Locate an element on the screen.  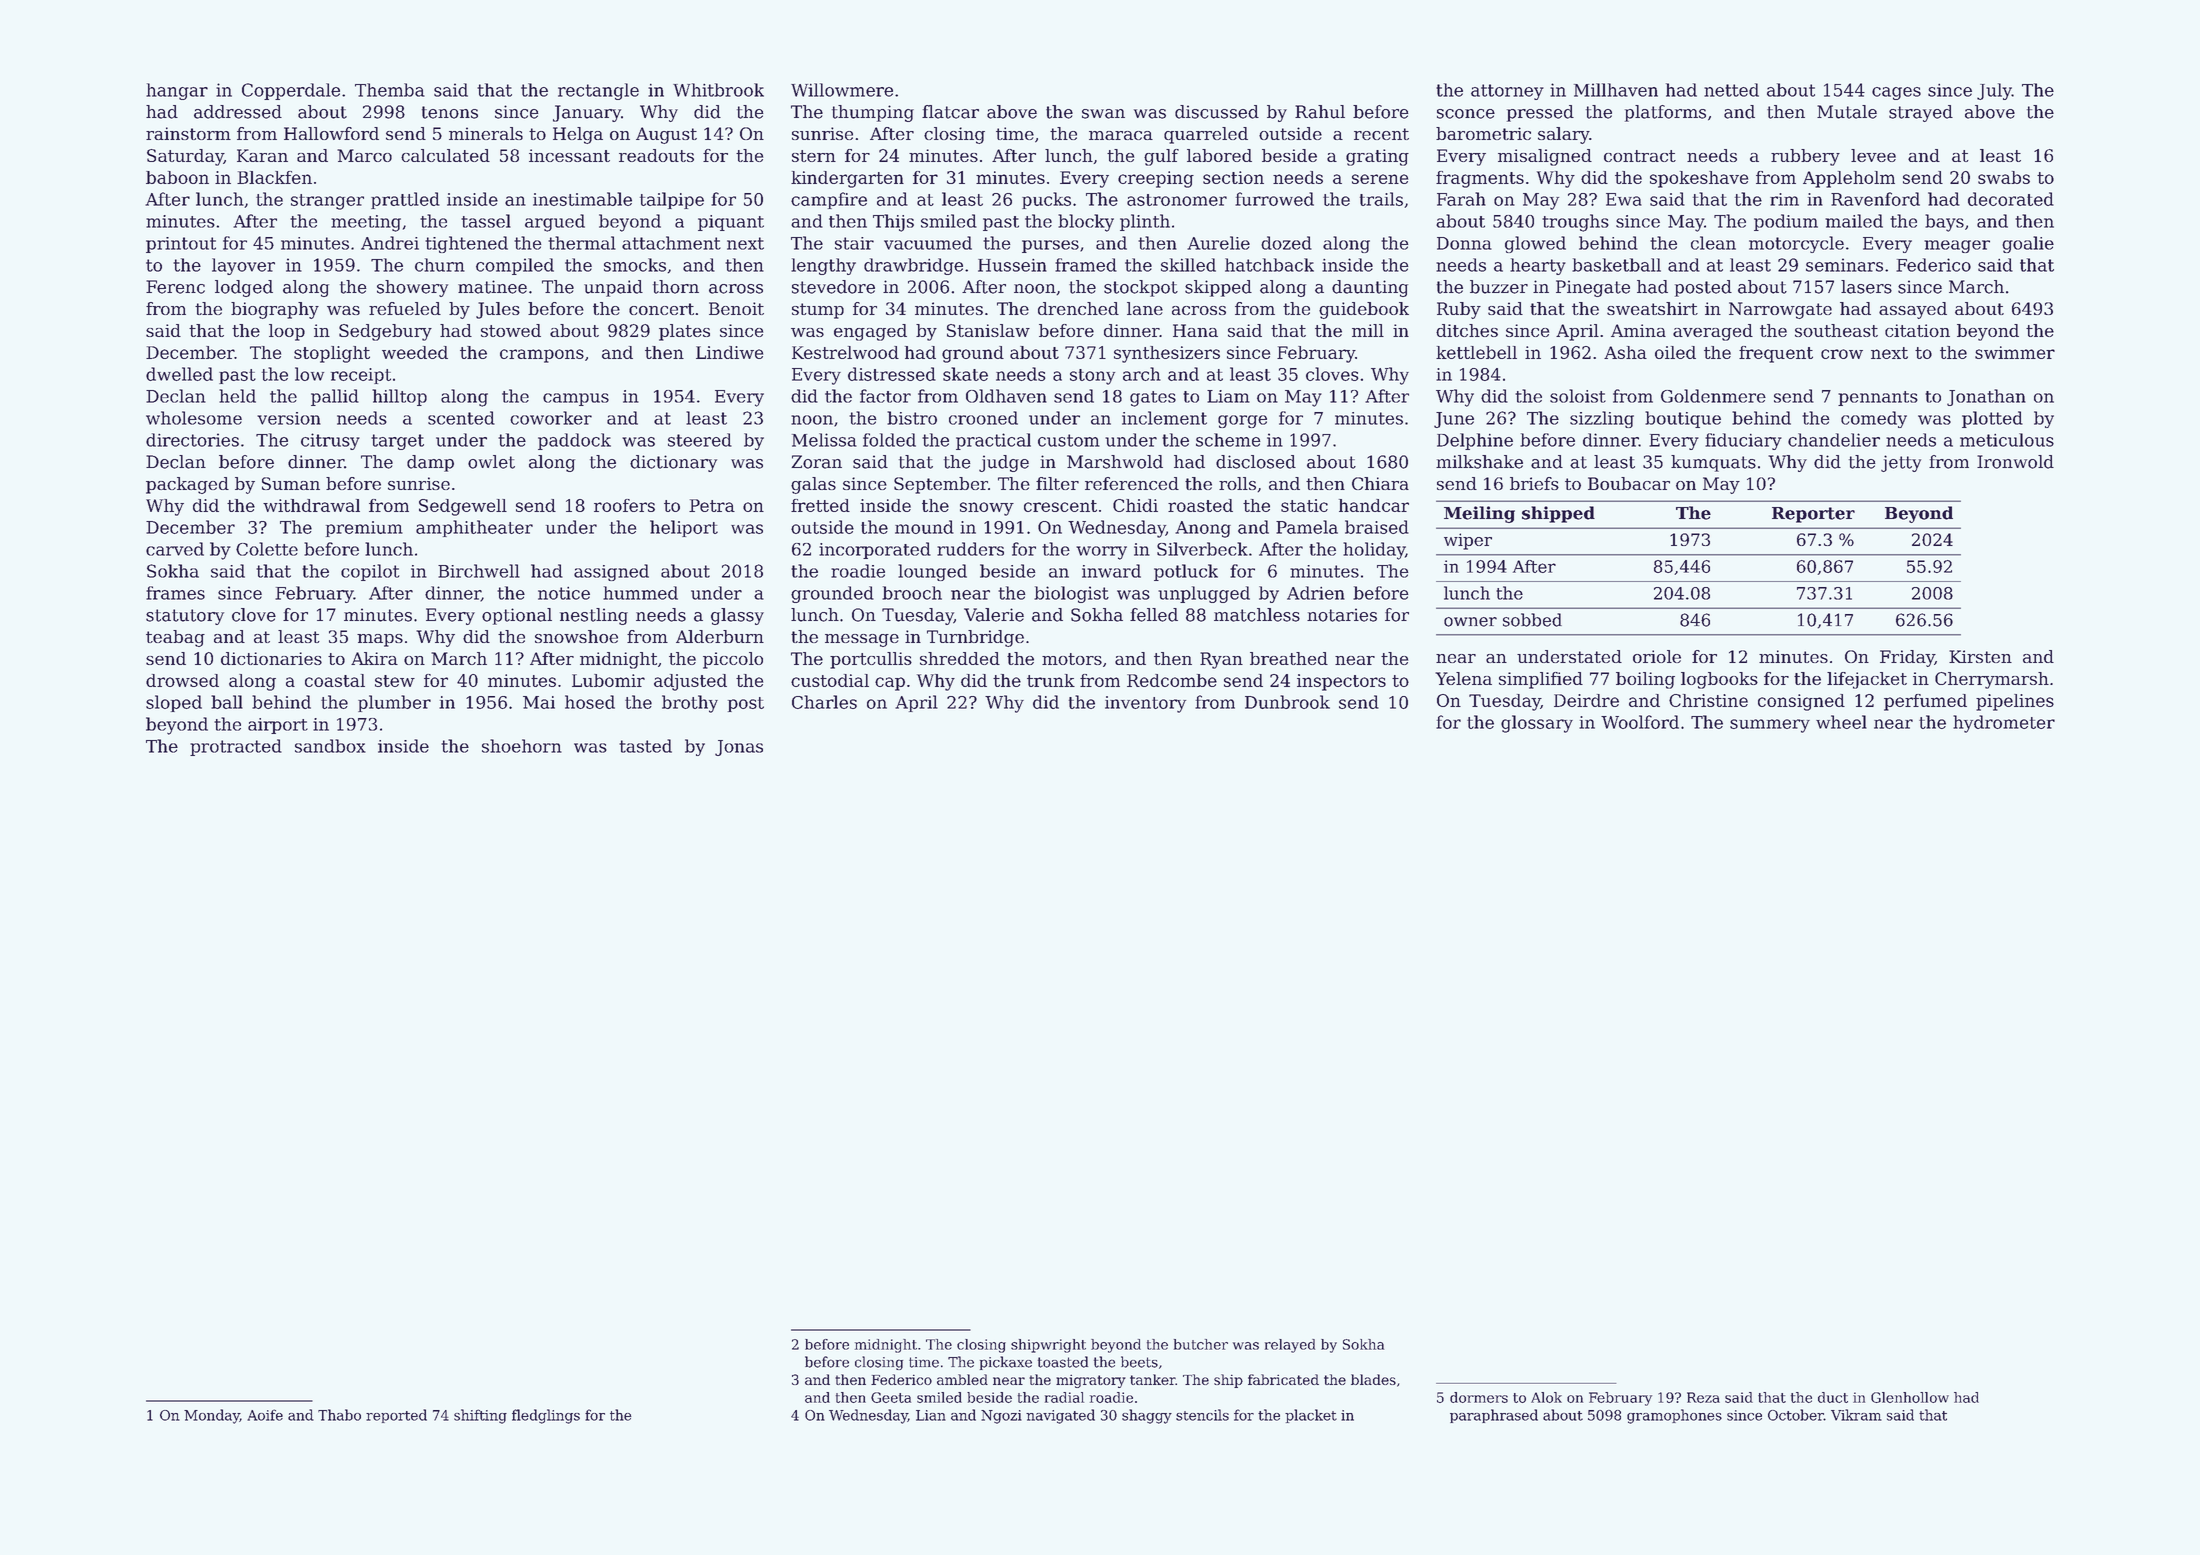
Monday is located at coordinates (212, 1416).
